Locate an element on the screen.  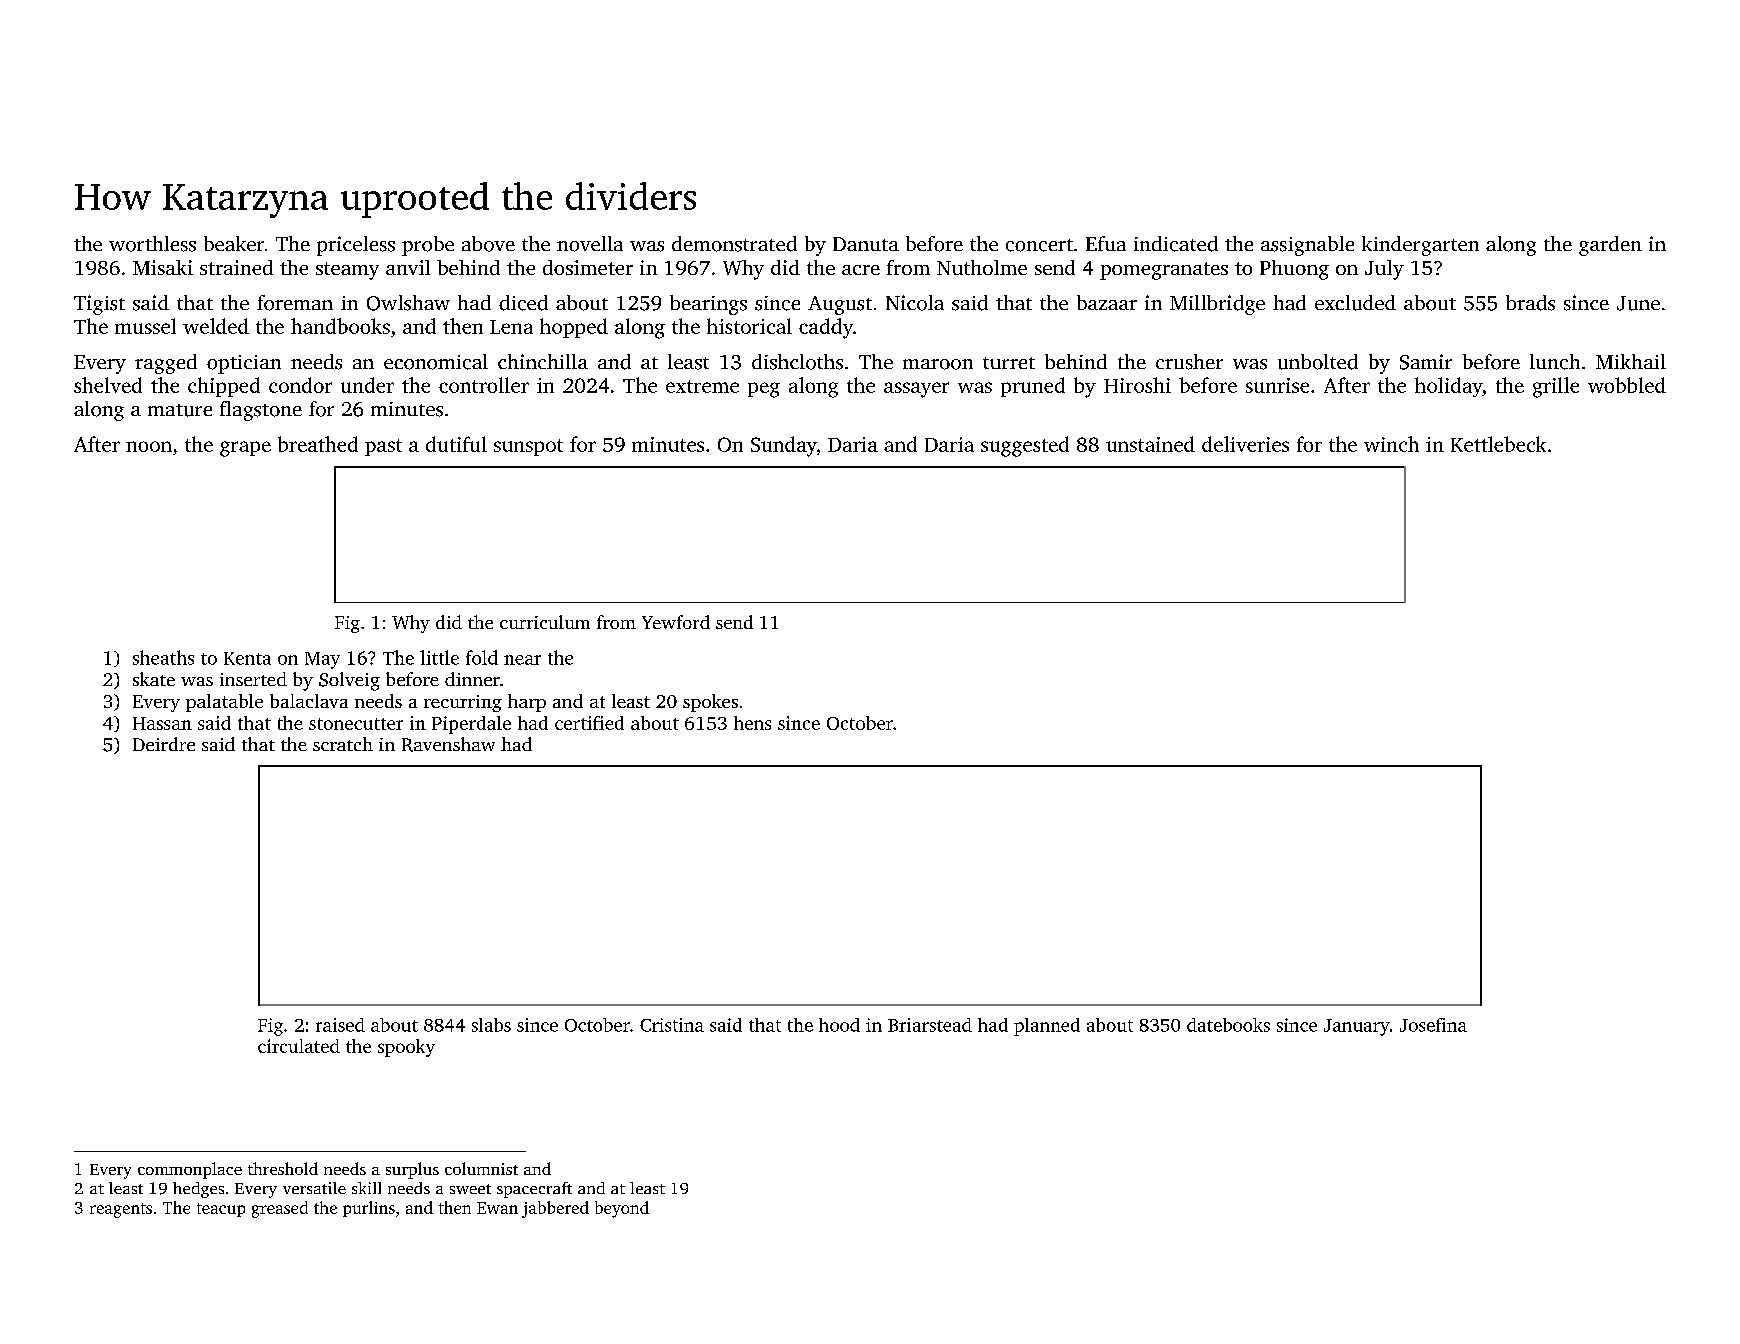
planned is located at coordinates (1047, 1027).
